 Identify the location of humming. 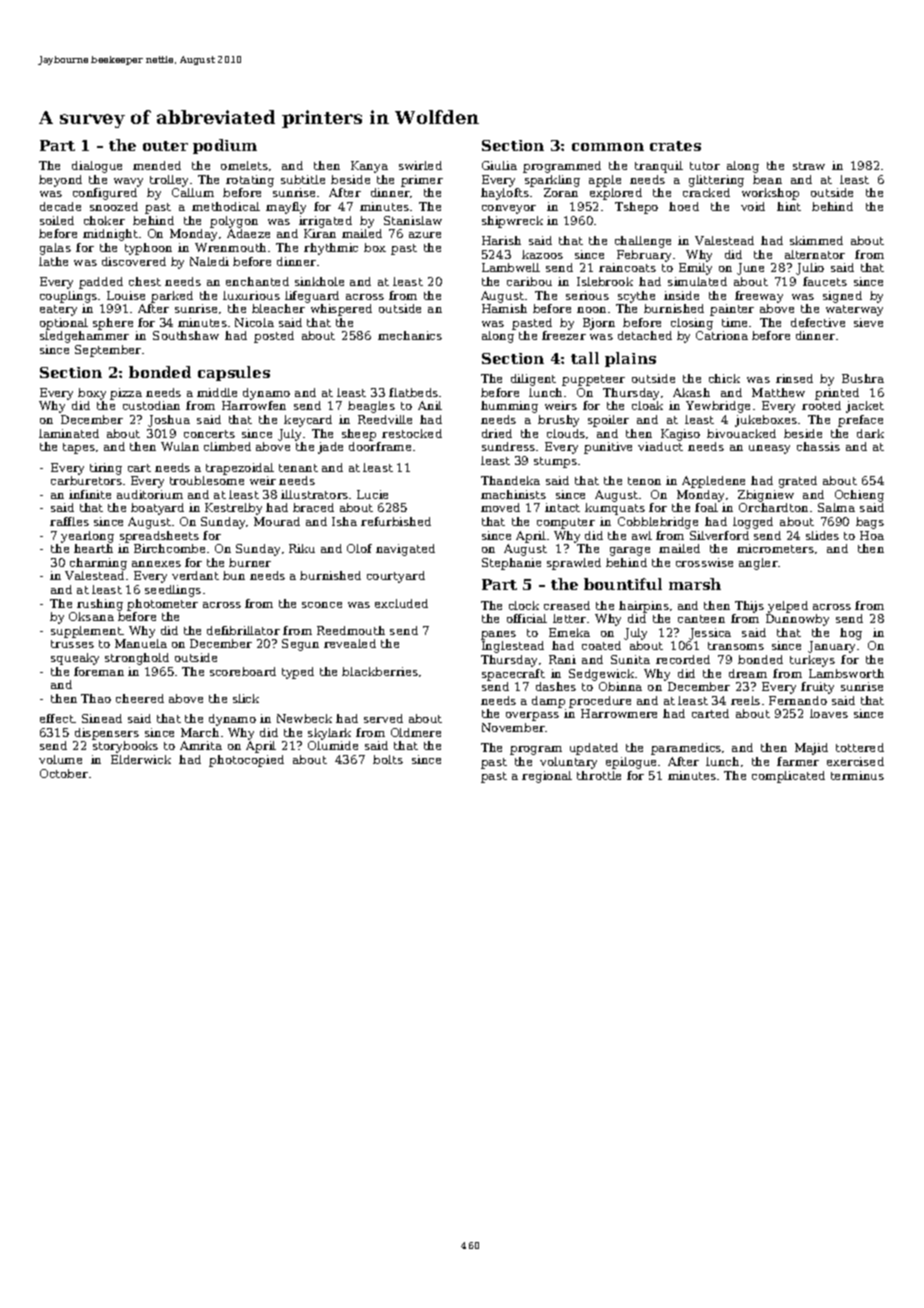
(509, 407).
